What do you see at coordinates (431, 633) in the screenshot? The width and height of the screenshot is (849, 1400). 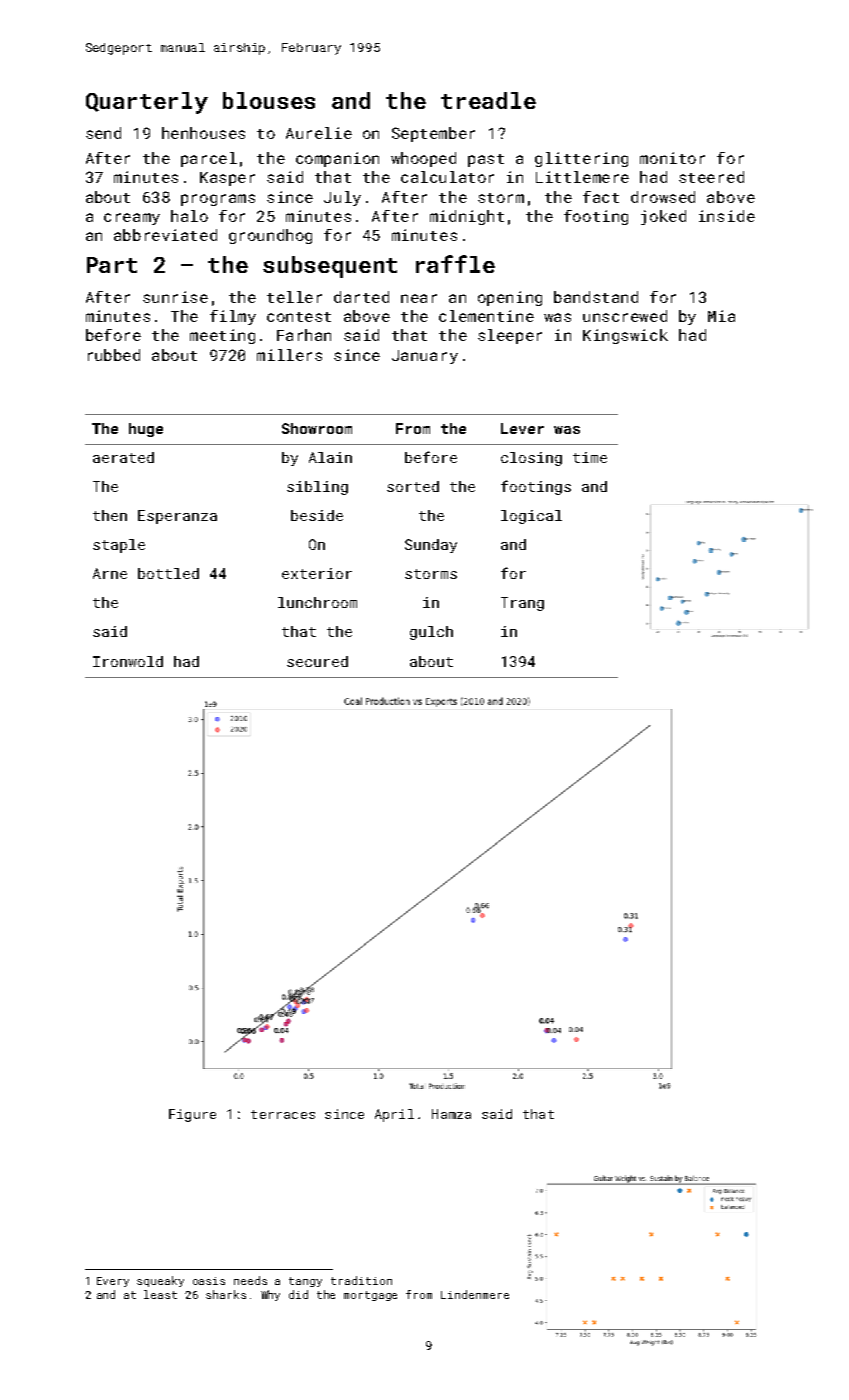 I see `gulch` at bounding box center [431, 633].
